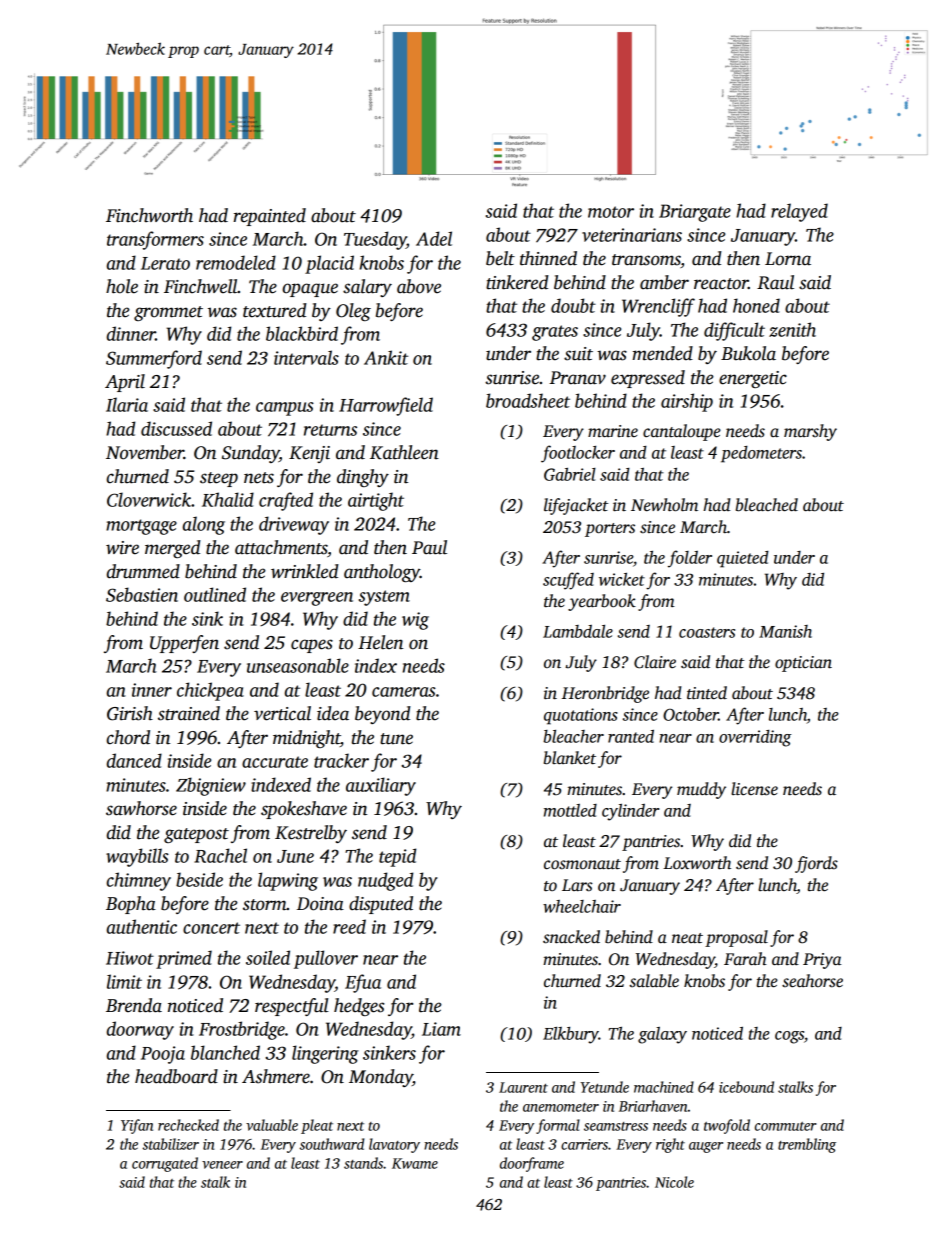 The width and height of the screenshot is (952, 1233). What do you see at coordinates (141, 808) in the screenshot?
I see `sawhorse` at bounding box center [141, 808].
